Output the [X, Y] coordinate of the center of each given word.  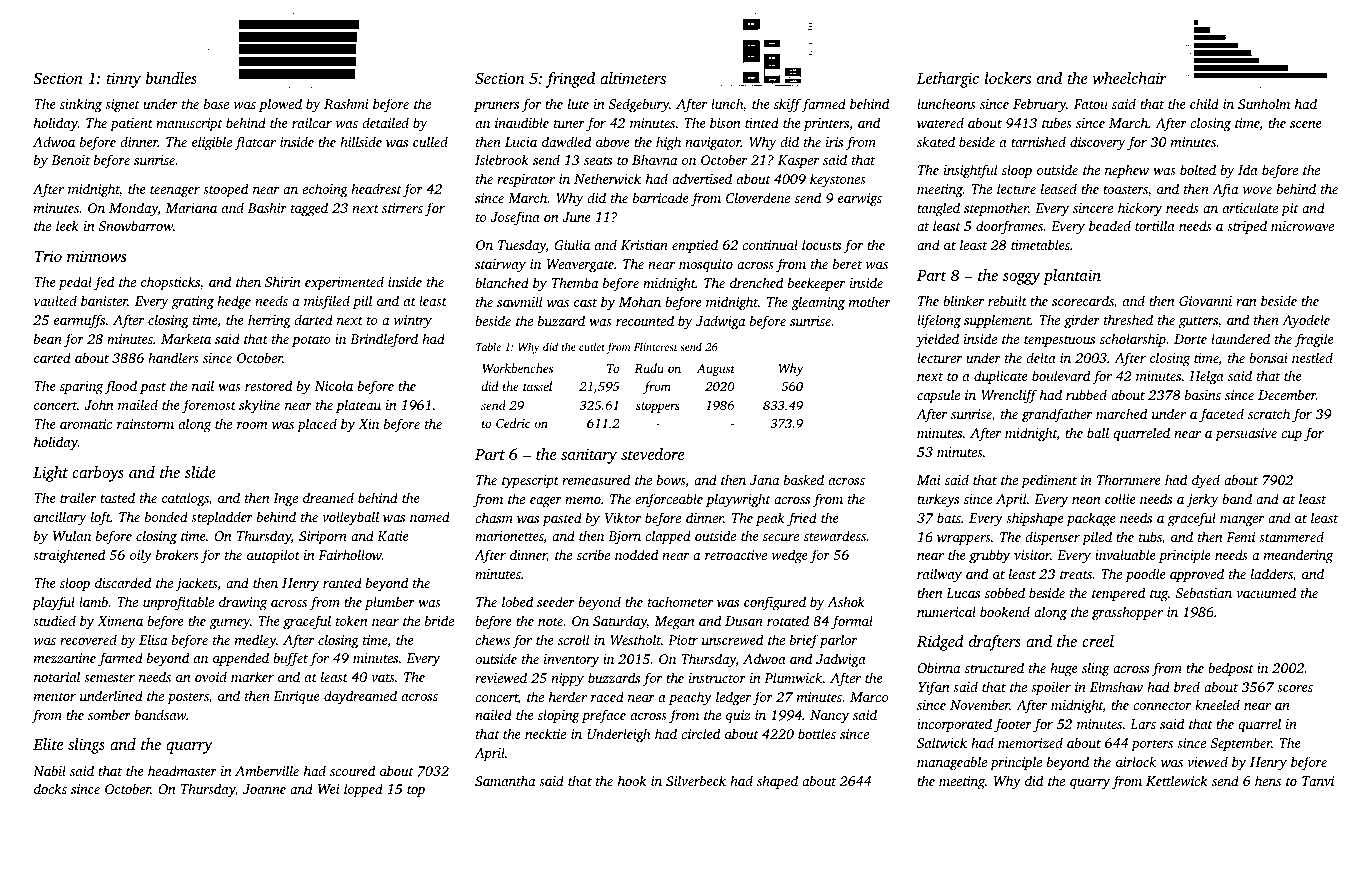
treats [1076, 575]
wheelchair [1129, 78]
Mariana [191, 208]
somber [109, 714]
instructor [717, 678]
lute [578, 103]
